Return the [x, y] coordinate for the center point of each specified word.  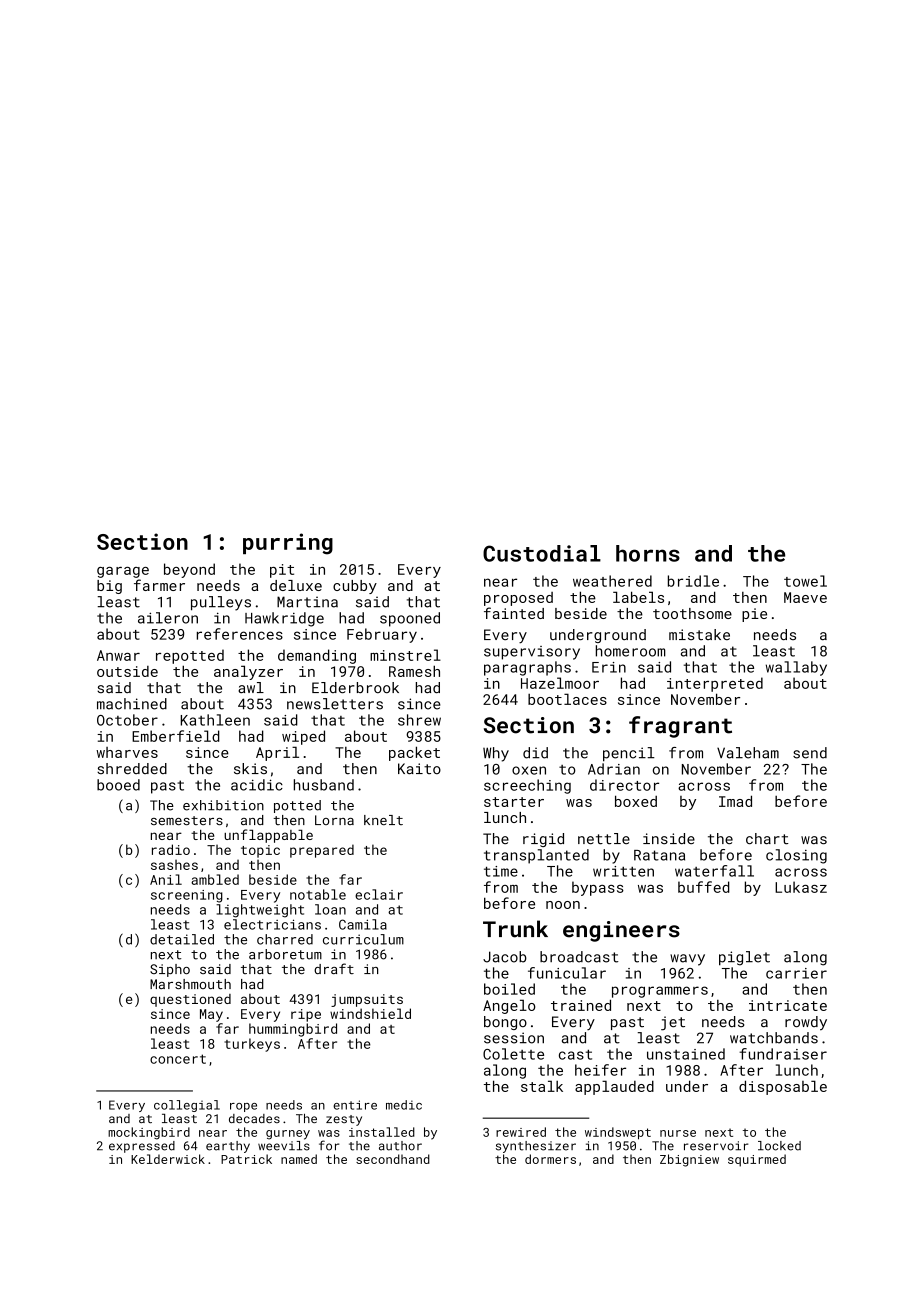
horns [648, 553]
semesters [187, 820]
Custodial [542, 553]
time [501, 871]
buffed [704, 887]
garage [123, 572]
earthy [228, 1147]
